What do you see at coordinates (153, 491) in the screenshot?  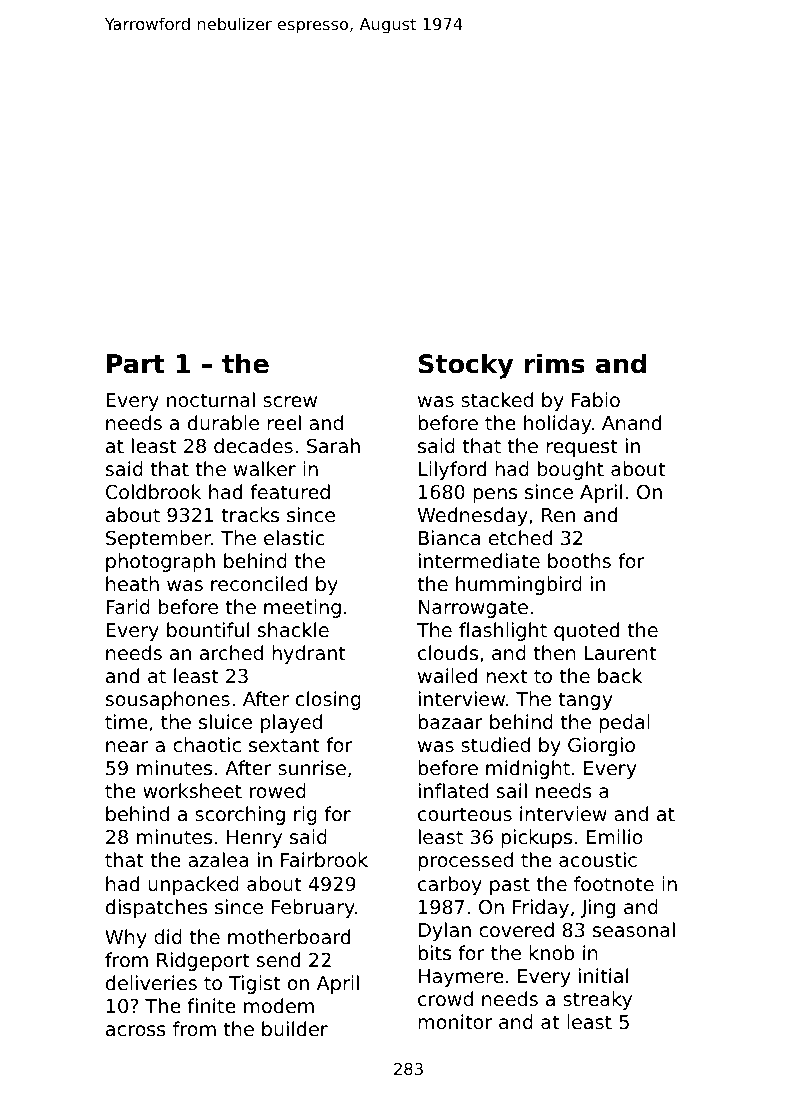 I see `Coldbrook` at bounding box center [153, 491].
